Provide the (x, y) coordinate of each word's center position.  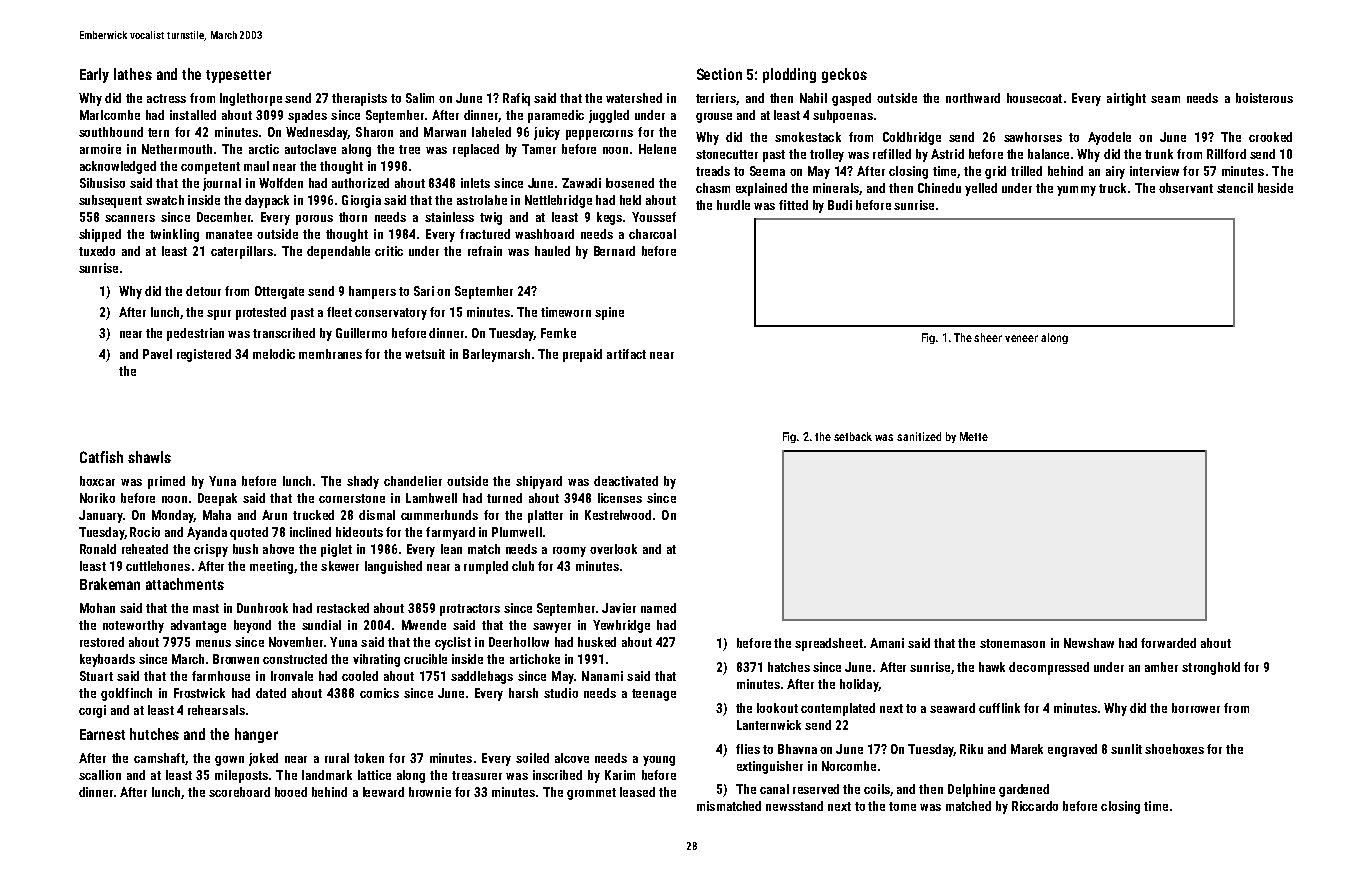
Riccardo (1035, 806)
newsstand (794, 806)
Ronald (98, 549)
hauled (552, 251)
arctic (264, 149)
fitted (793, 205)
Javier (619, 608)
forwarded (1168, 643)
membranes (330, 354)
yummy (1076, 191)
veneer (1021, 338)
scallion (100, 775)
